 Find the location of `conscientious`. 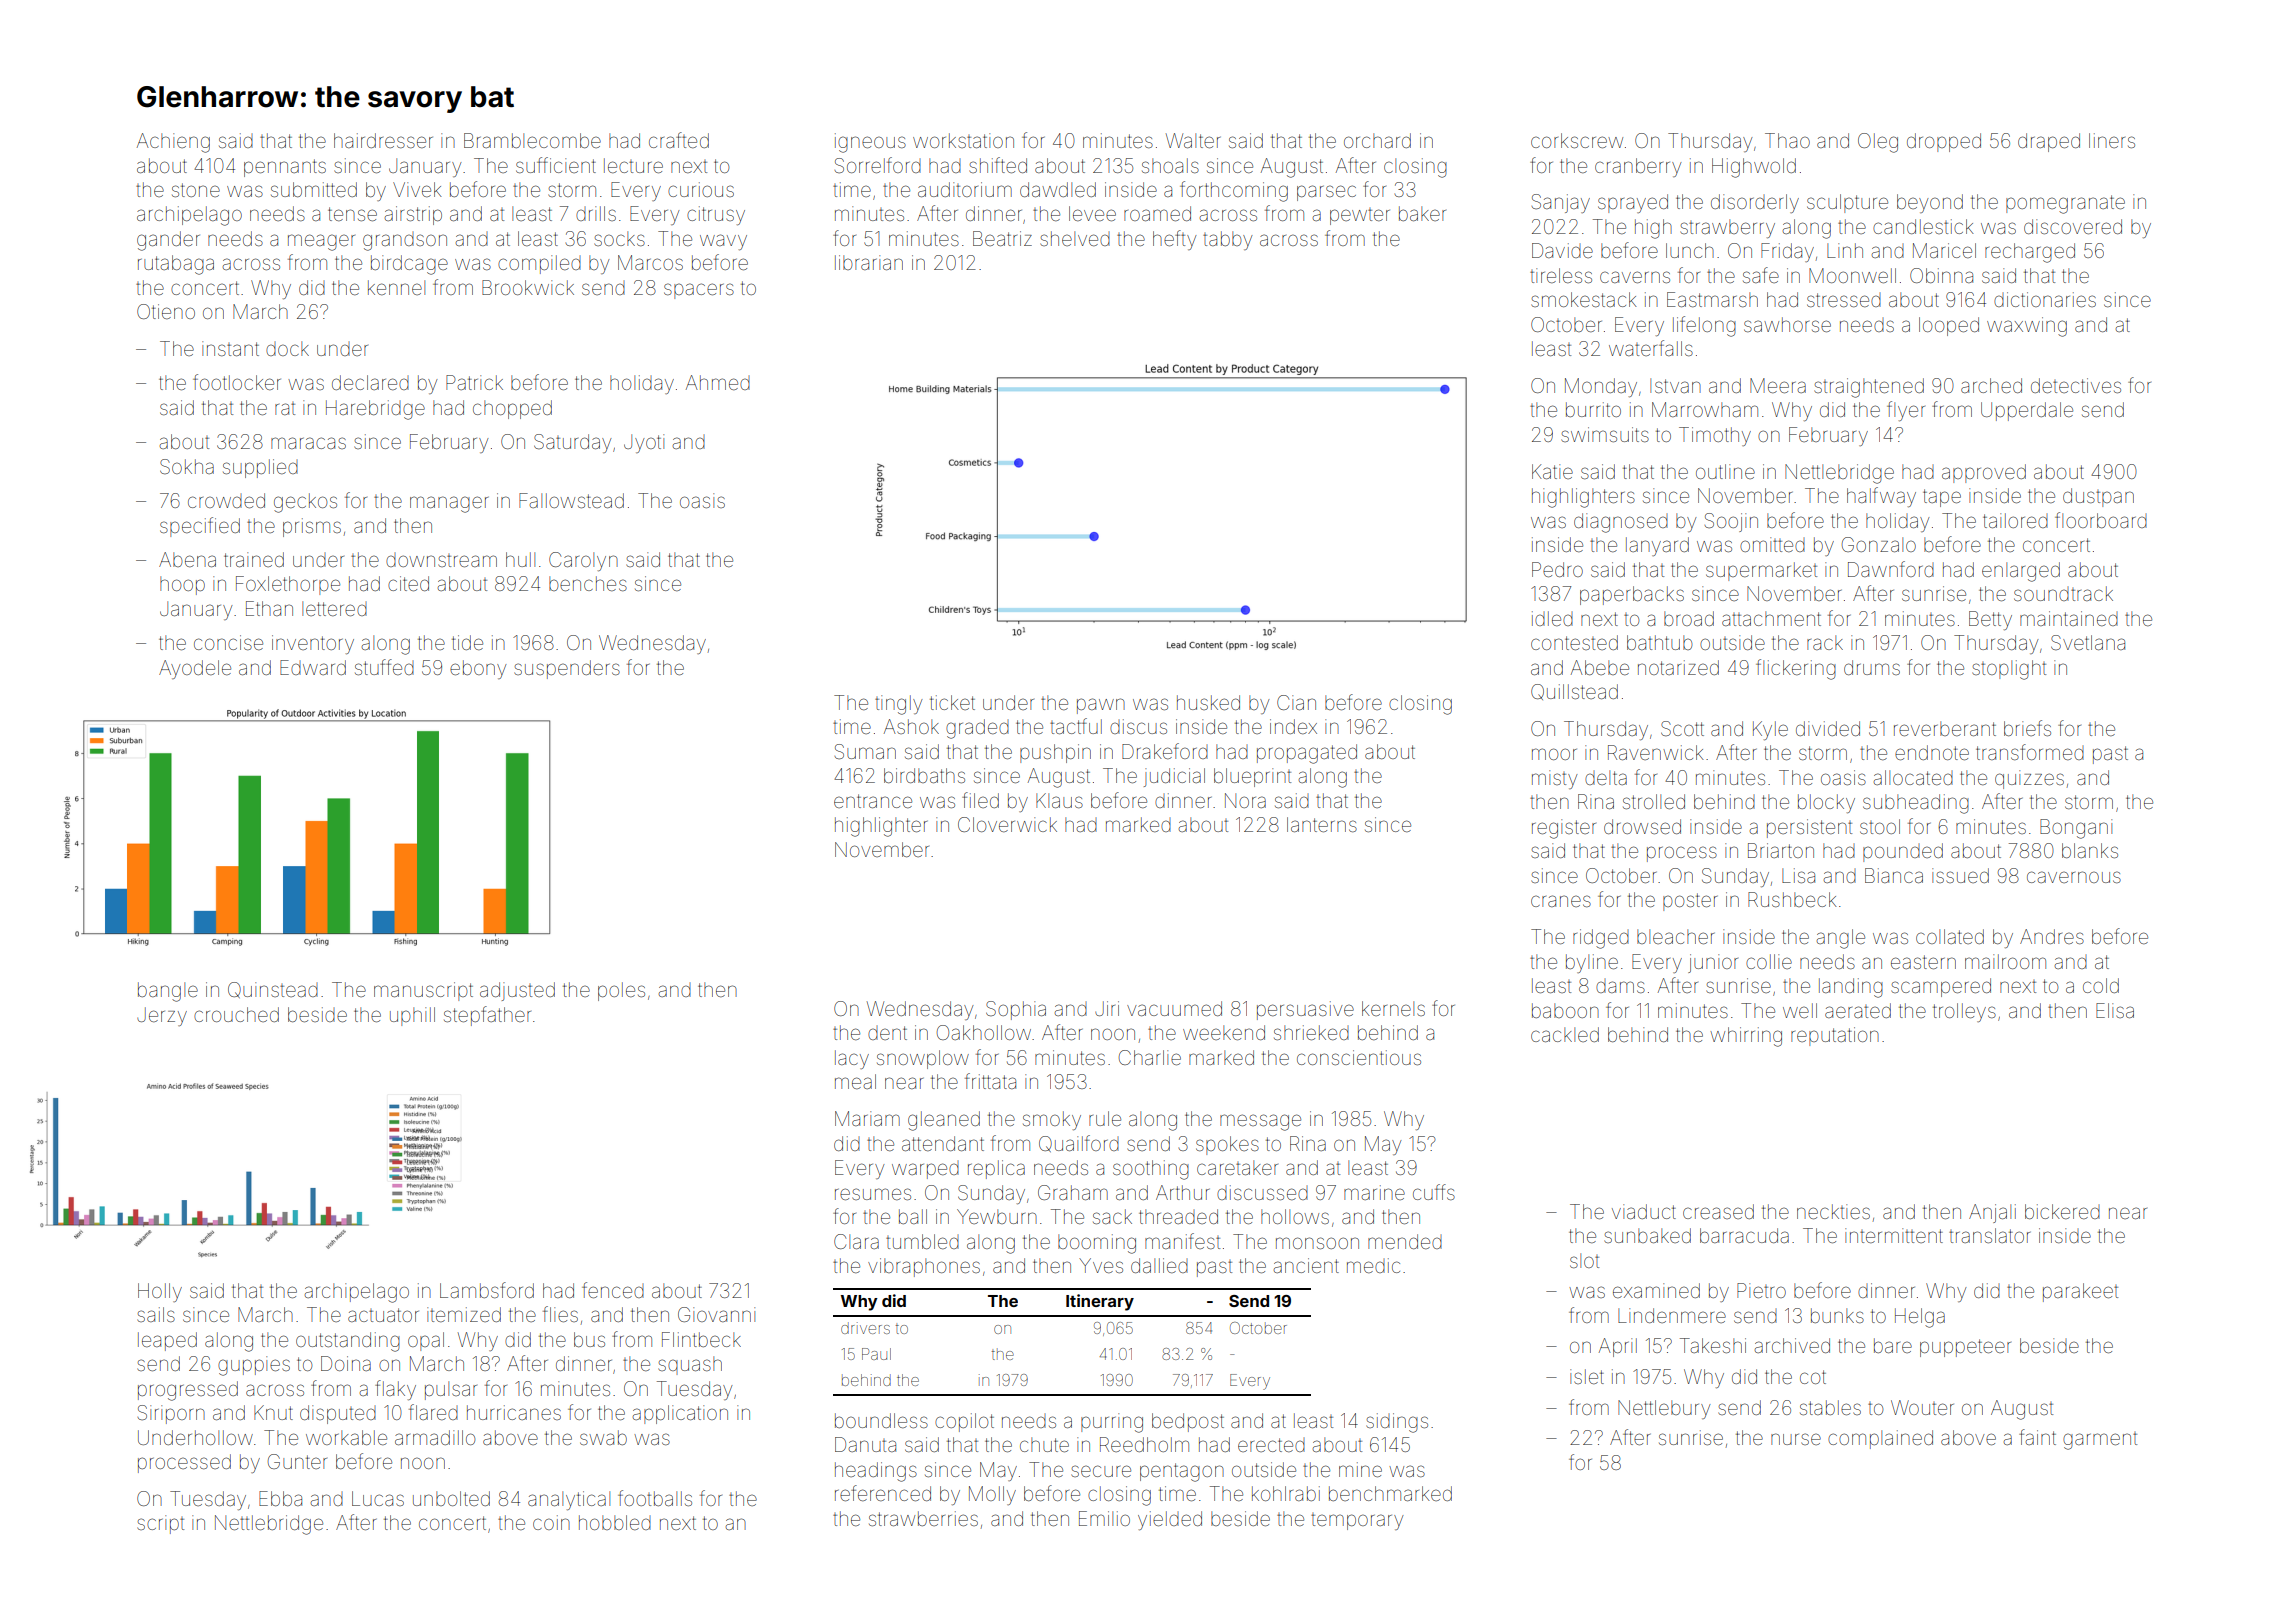

conscientious is located at coordinates (1359, 1057).
